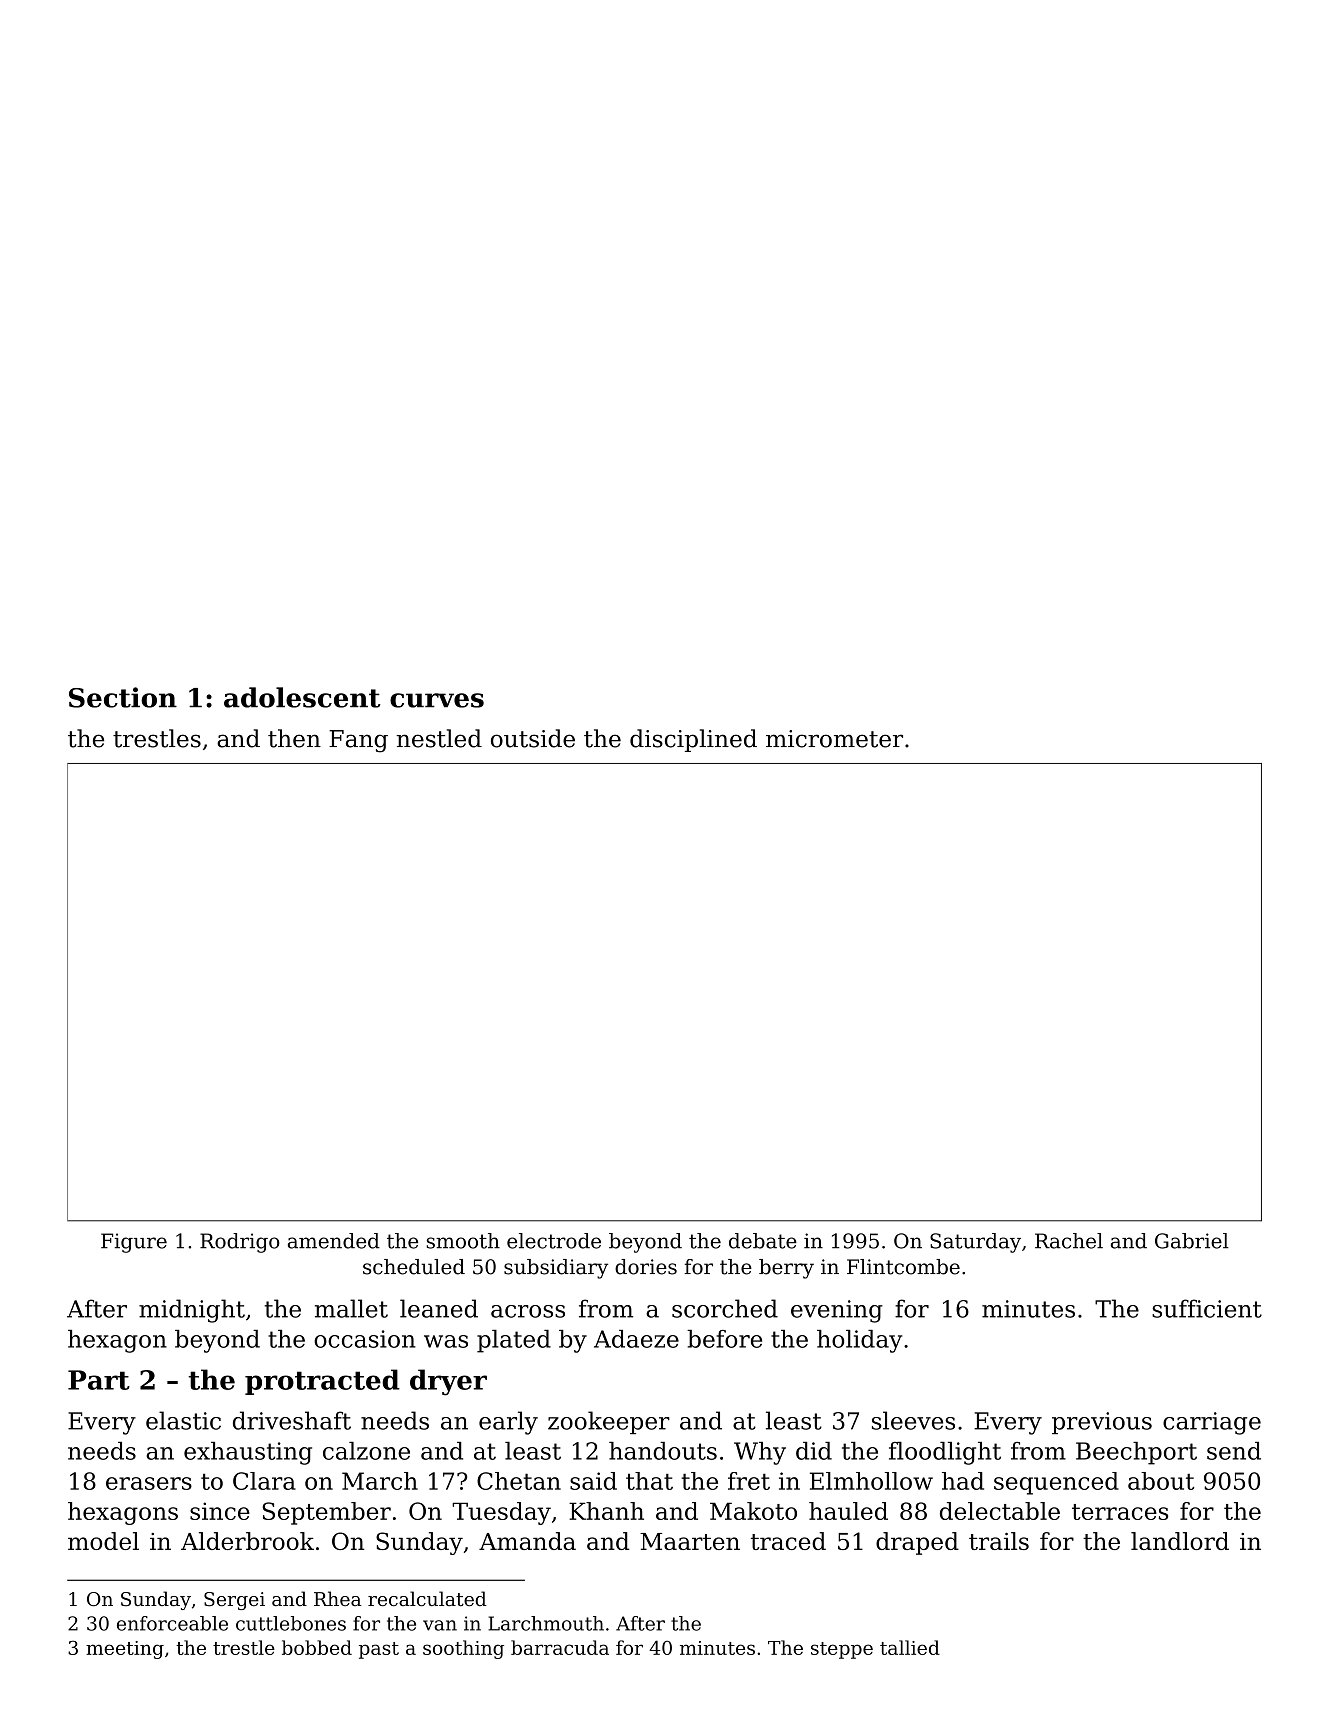  I want to click on outside, so click(533, 738).
